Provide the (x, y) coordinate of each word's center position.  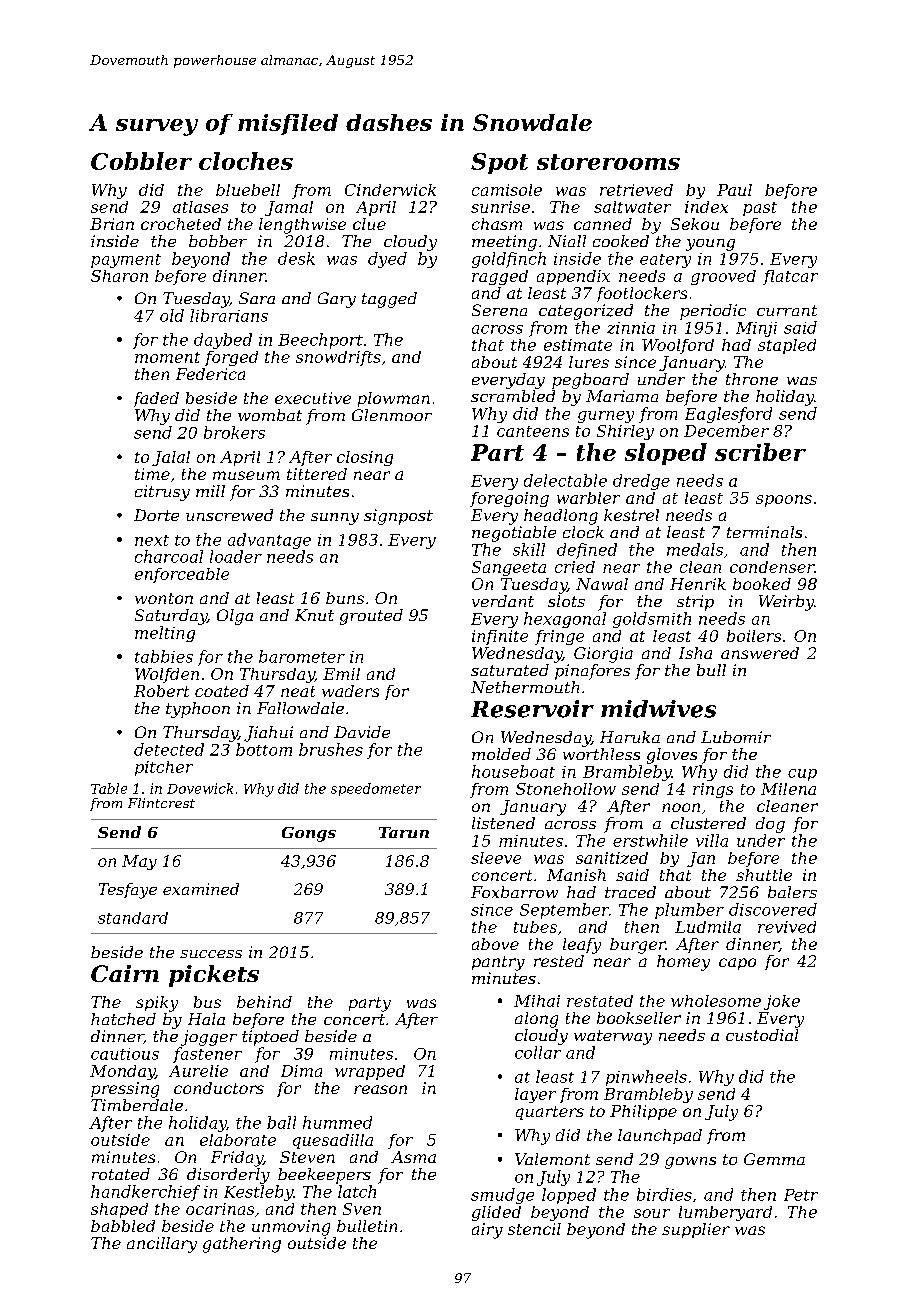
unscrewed (229, 515)
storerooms (608, 162)
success (211, 954)
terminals (764, 532)
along (536, 1020)
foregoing (509, 499)
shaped (119, 1210)
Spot (499, 163)
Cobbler (141, 161)
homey (683, 963)
